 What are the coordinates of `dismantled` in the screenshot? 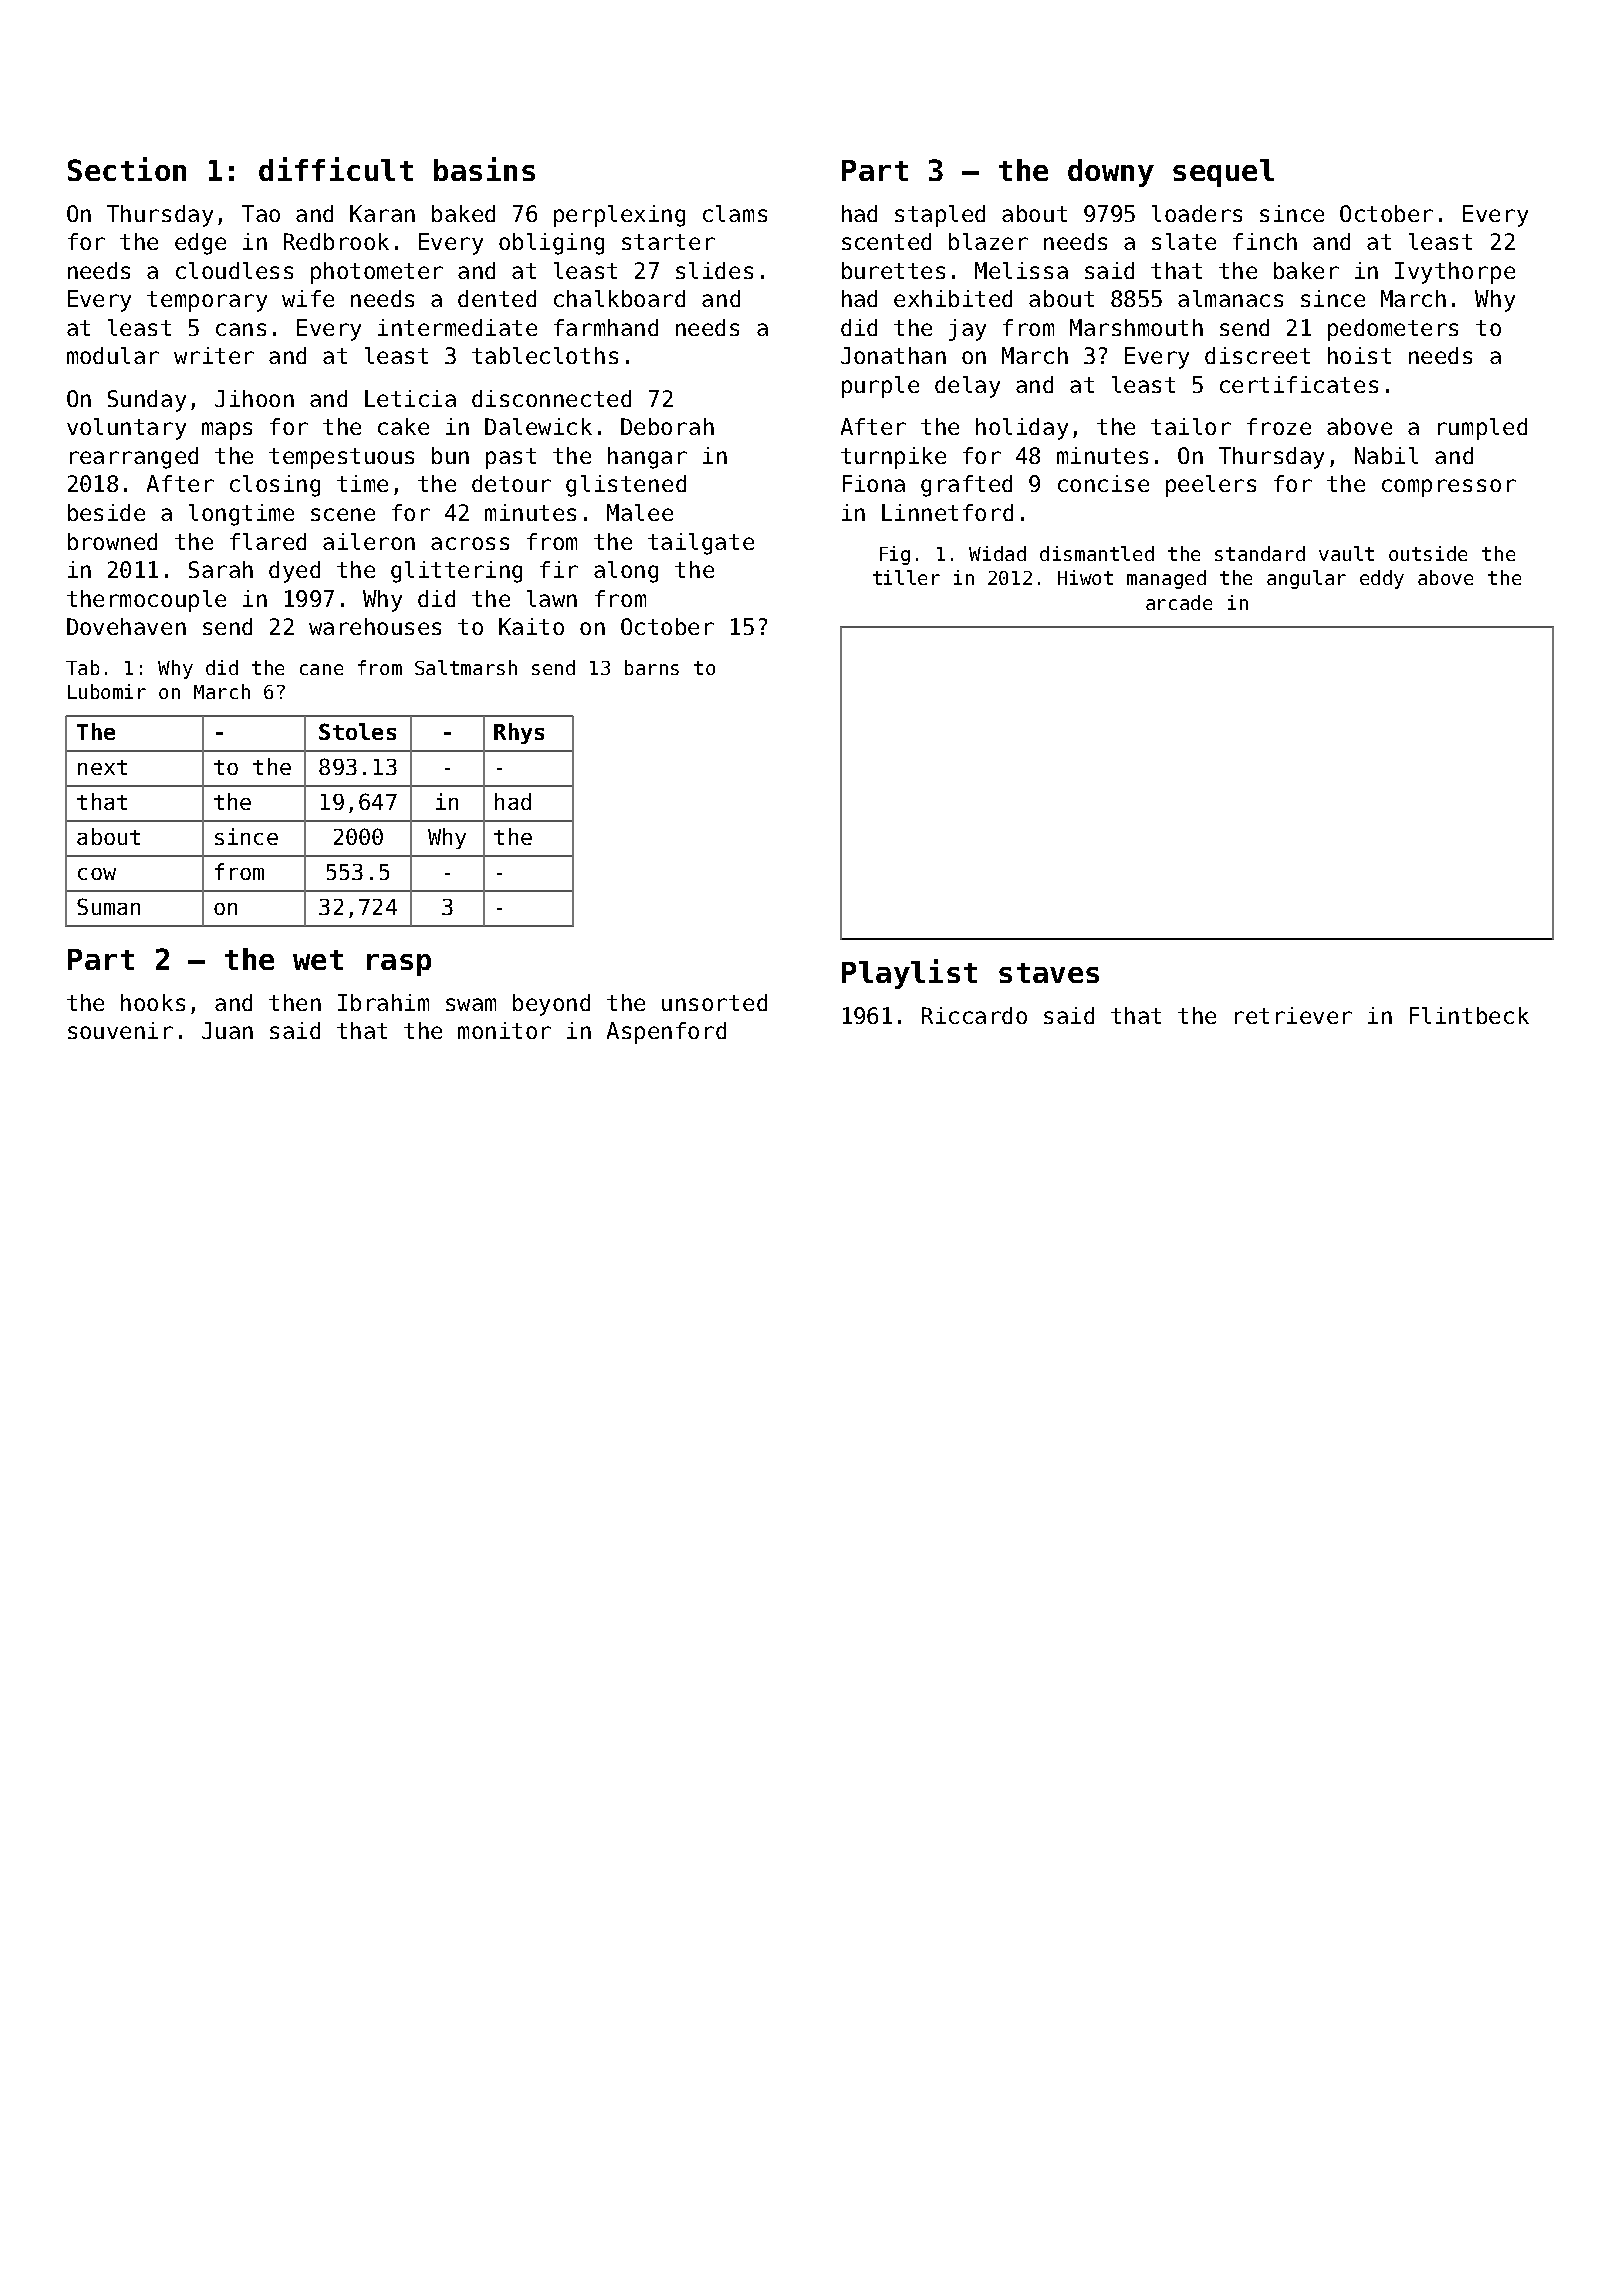 It's located at (1097, 553).
